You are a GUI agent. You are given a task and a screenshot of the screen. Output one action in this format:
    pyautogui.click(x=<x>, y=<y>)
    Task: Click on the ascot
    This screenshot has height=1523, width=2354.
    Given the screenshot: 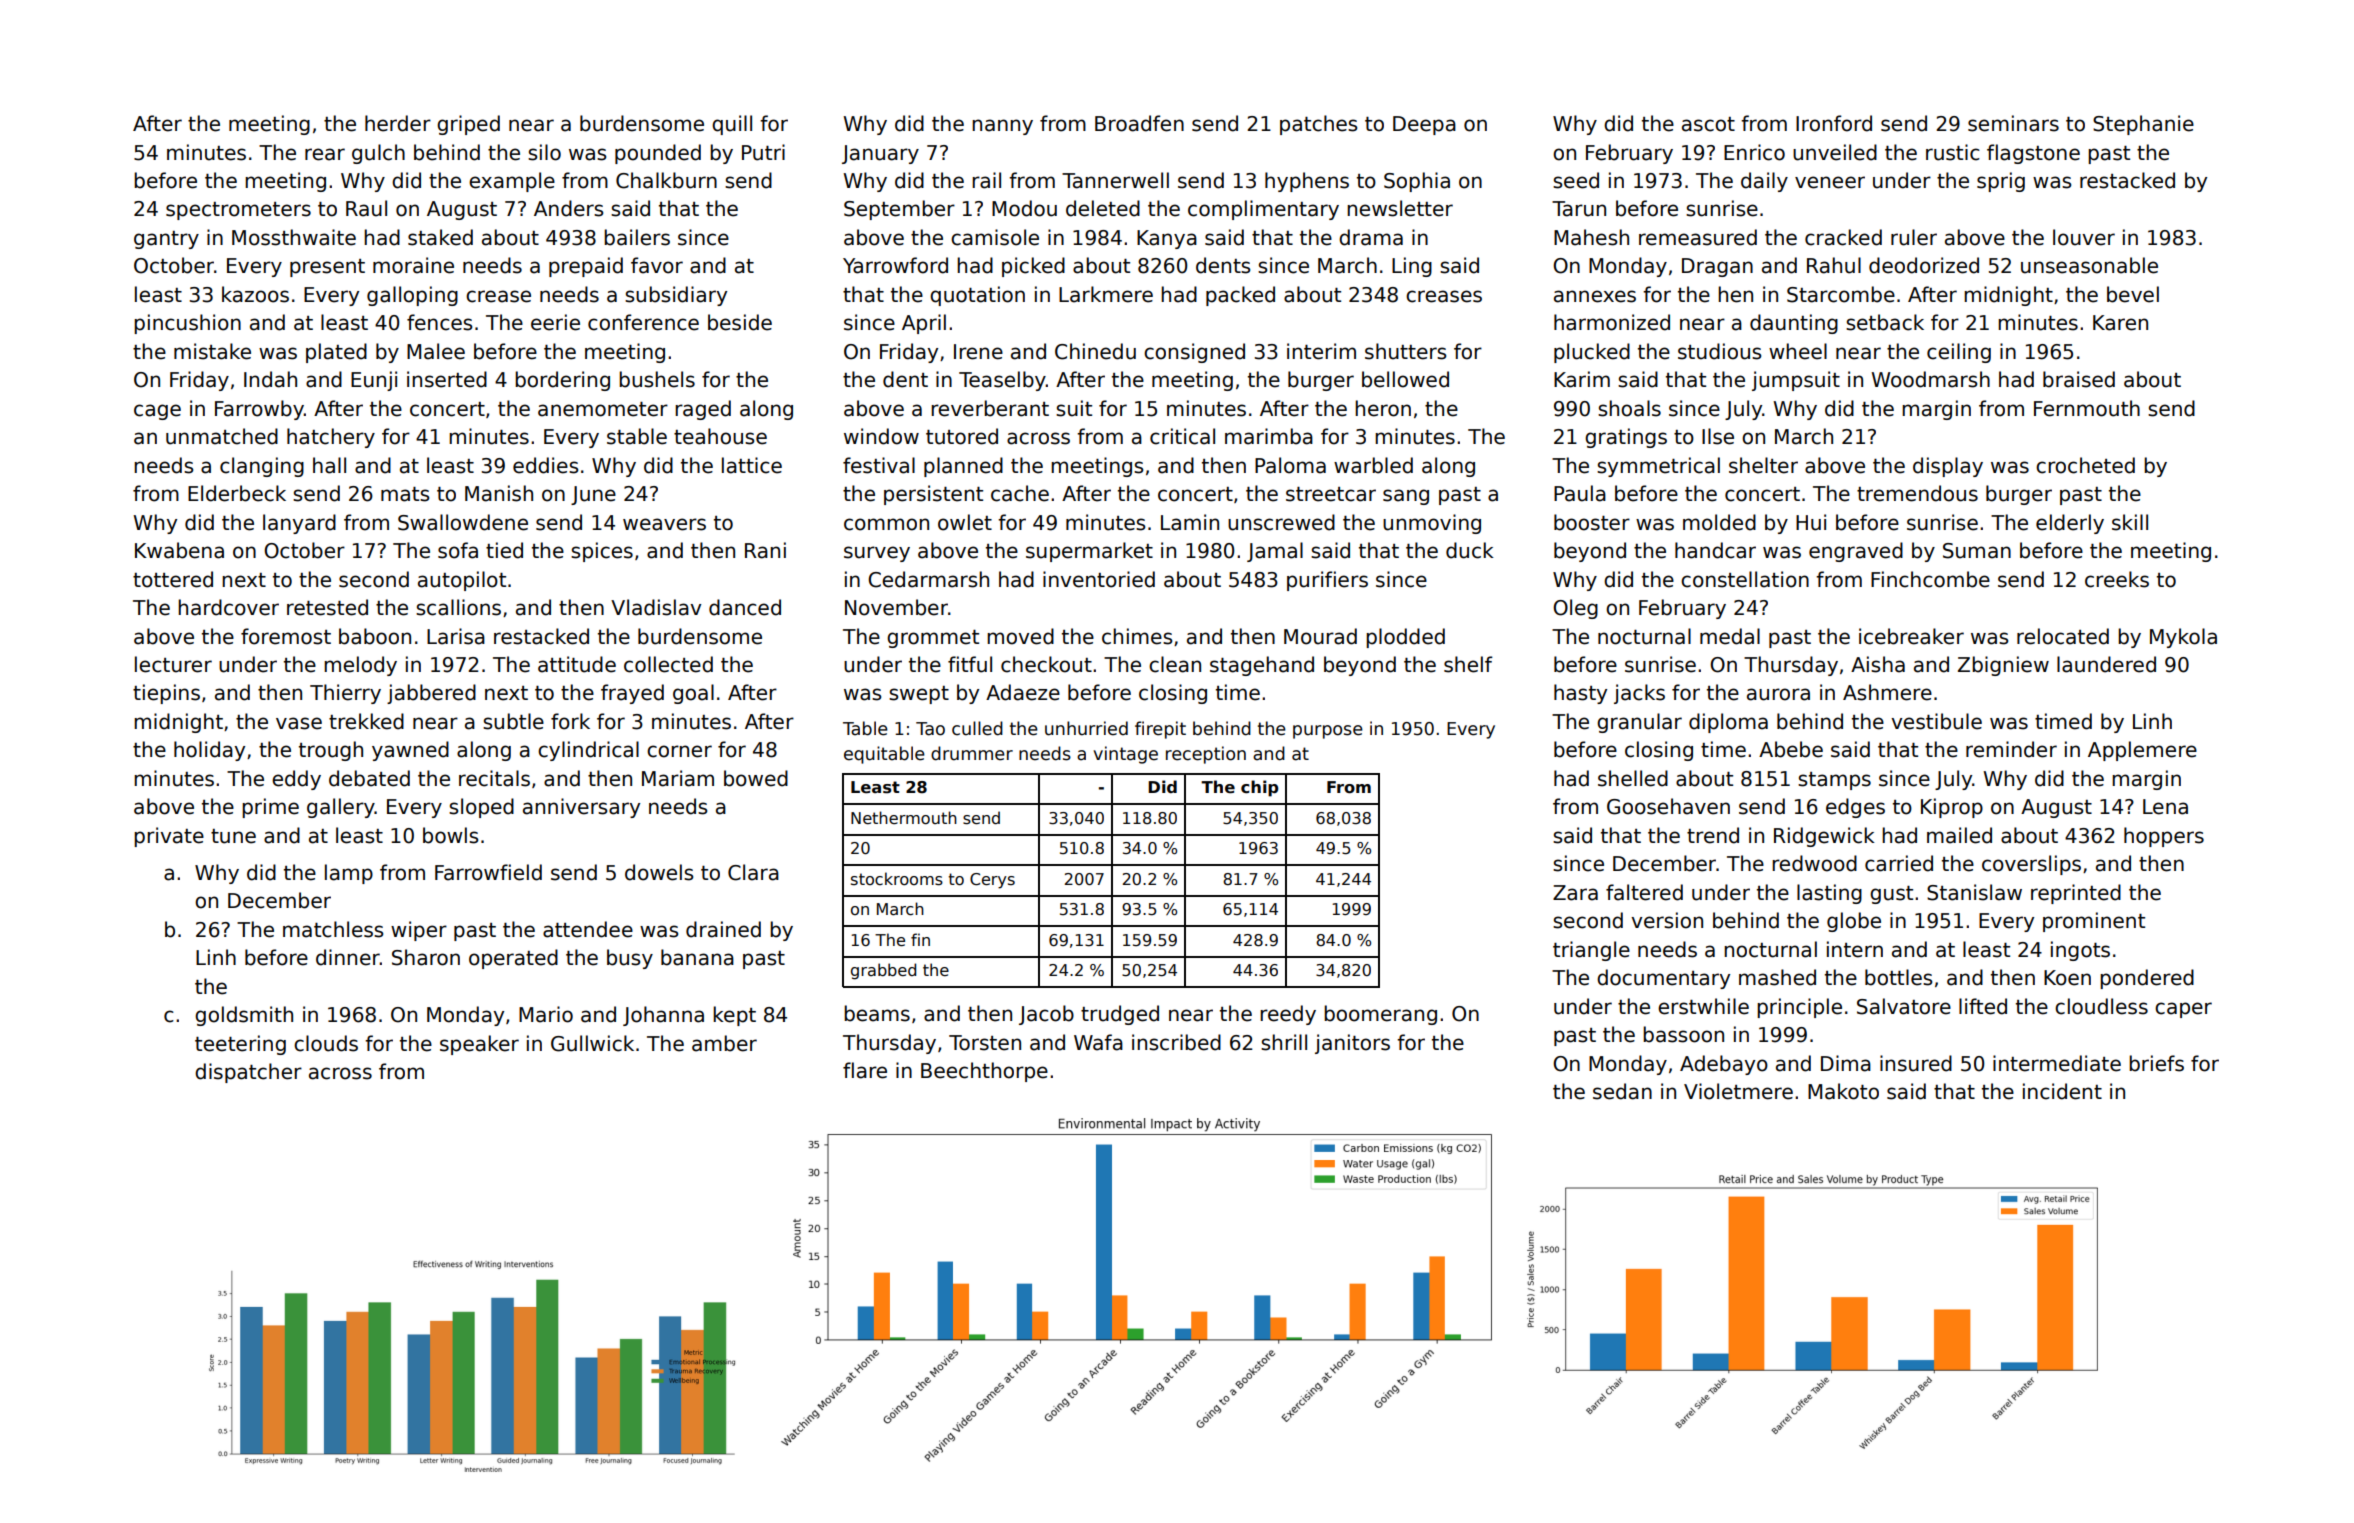 What is the action you would take?
    pyautogui.click(x=1708, y=124)
